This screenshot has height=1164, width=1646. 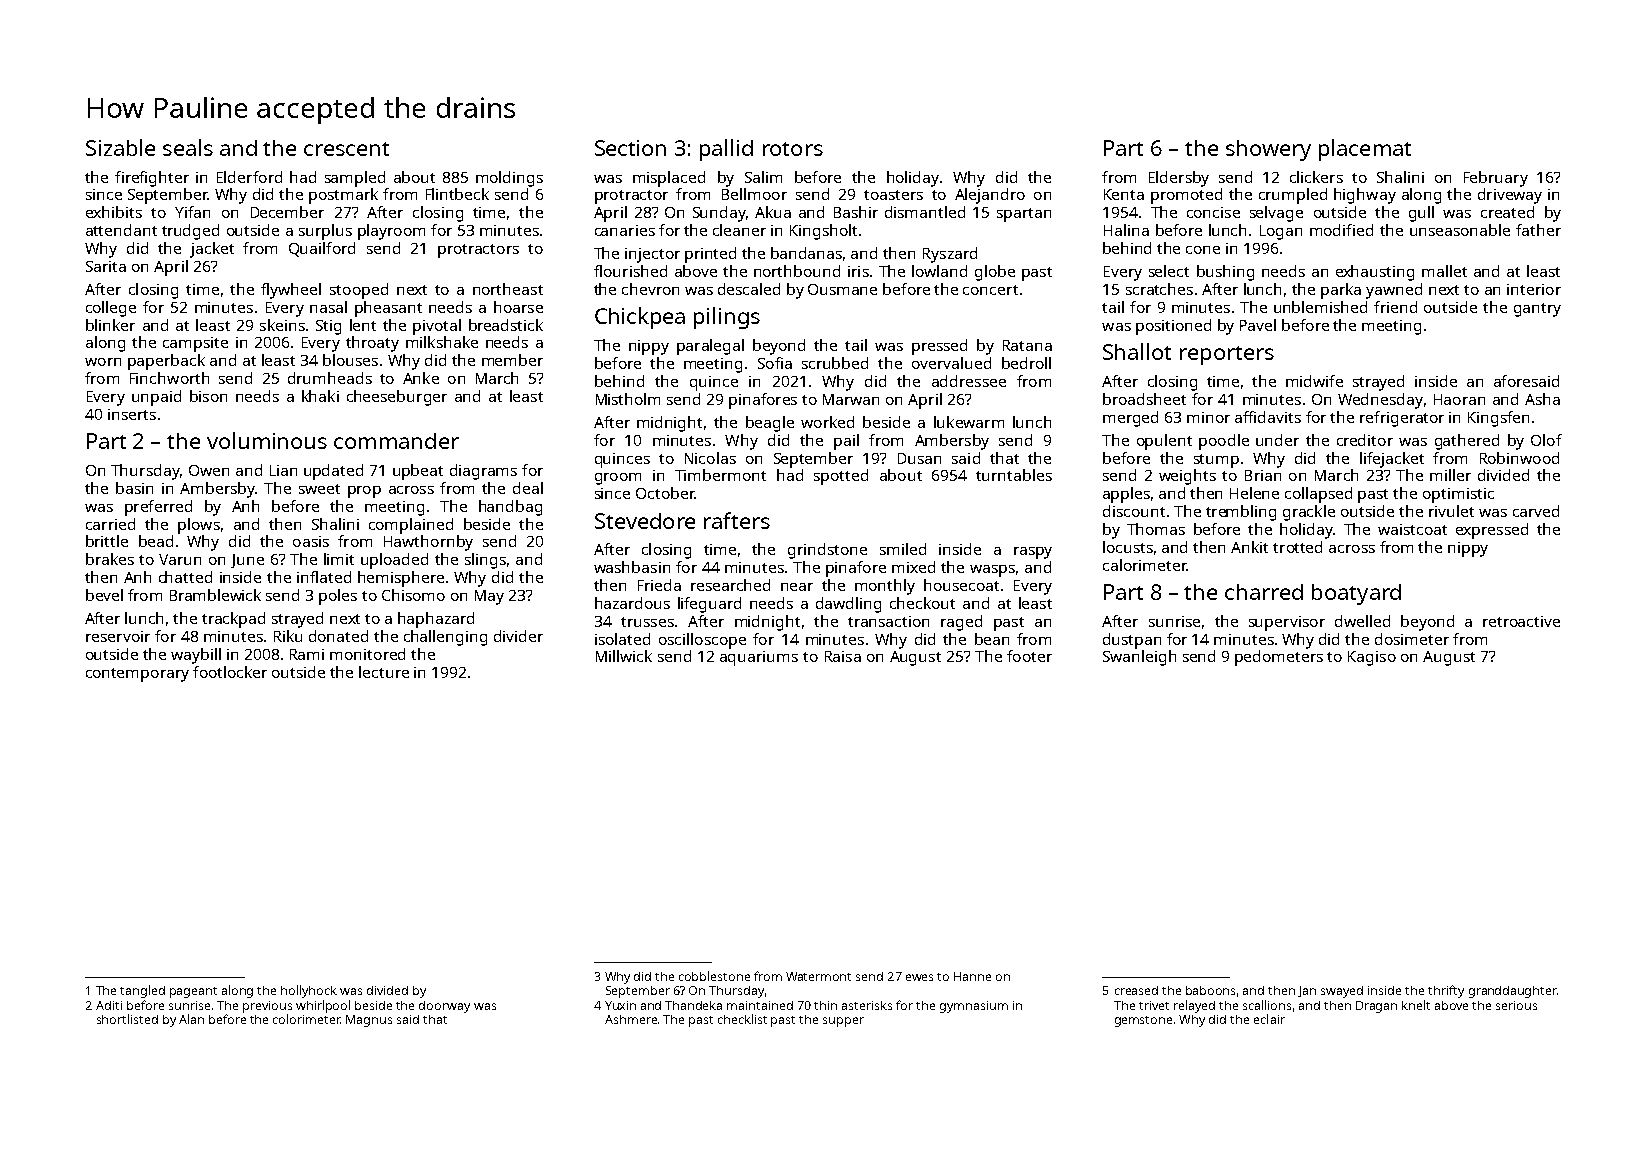 What do you see at coordinates (309, 991) in the screenshot?
I see `hollyhock` at bounding box center [309, 991].
